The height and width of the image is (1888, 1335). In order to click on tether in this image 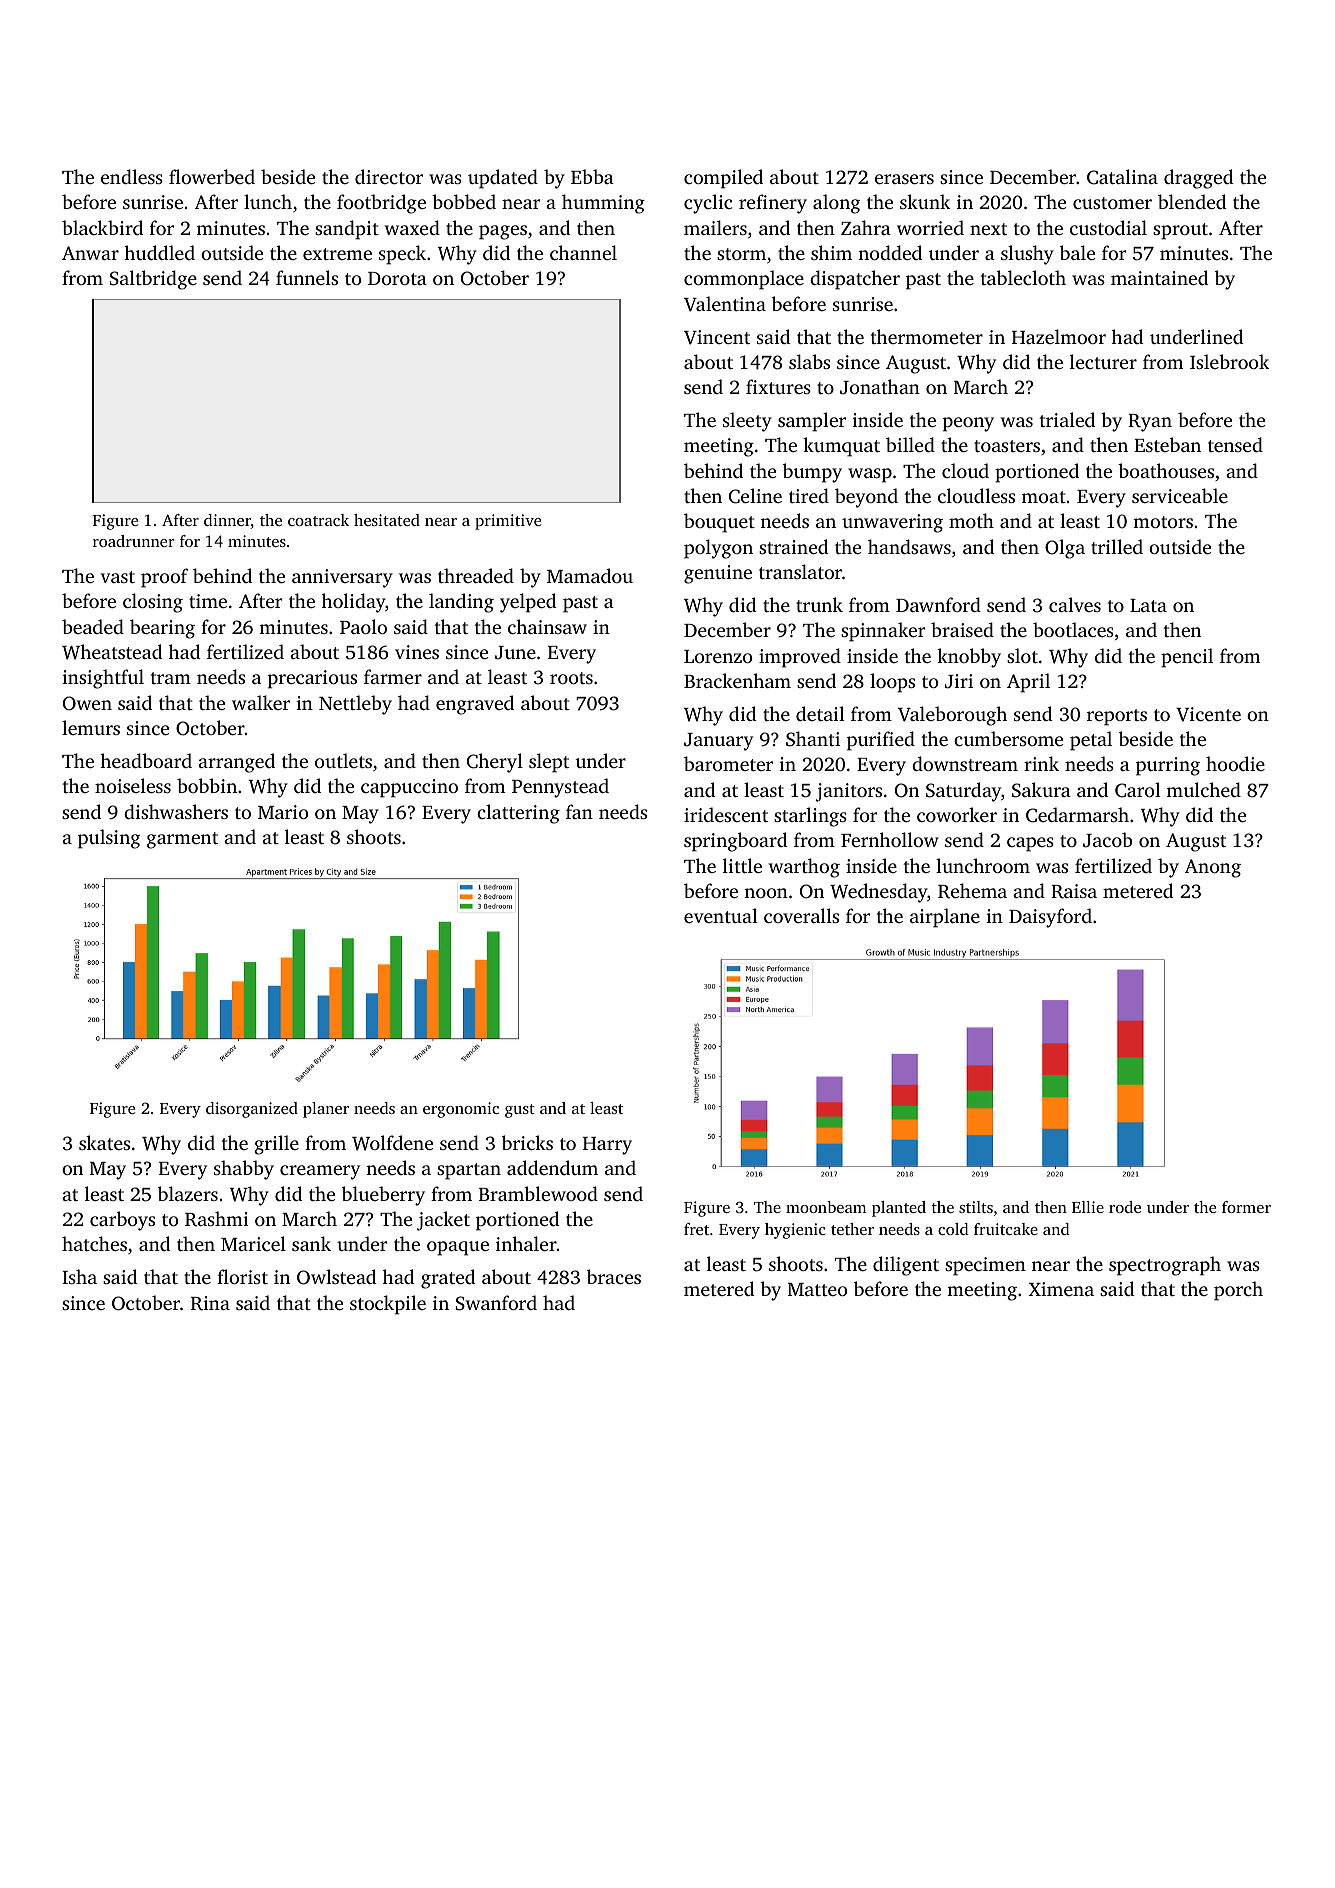, I will do `click(852, 1229)`.
